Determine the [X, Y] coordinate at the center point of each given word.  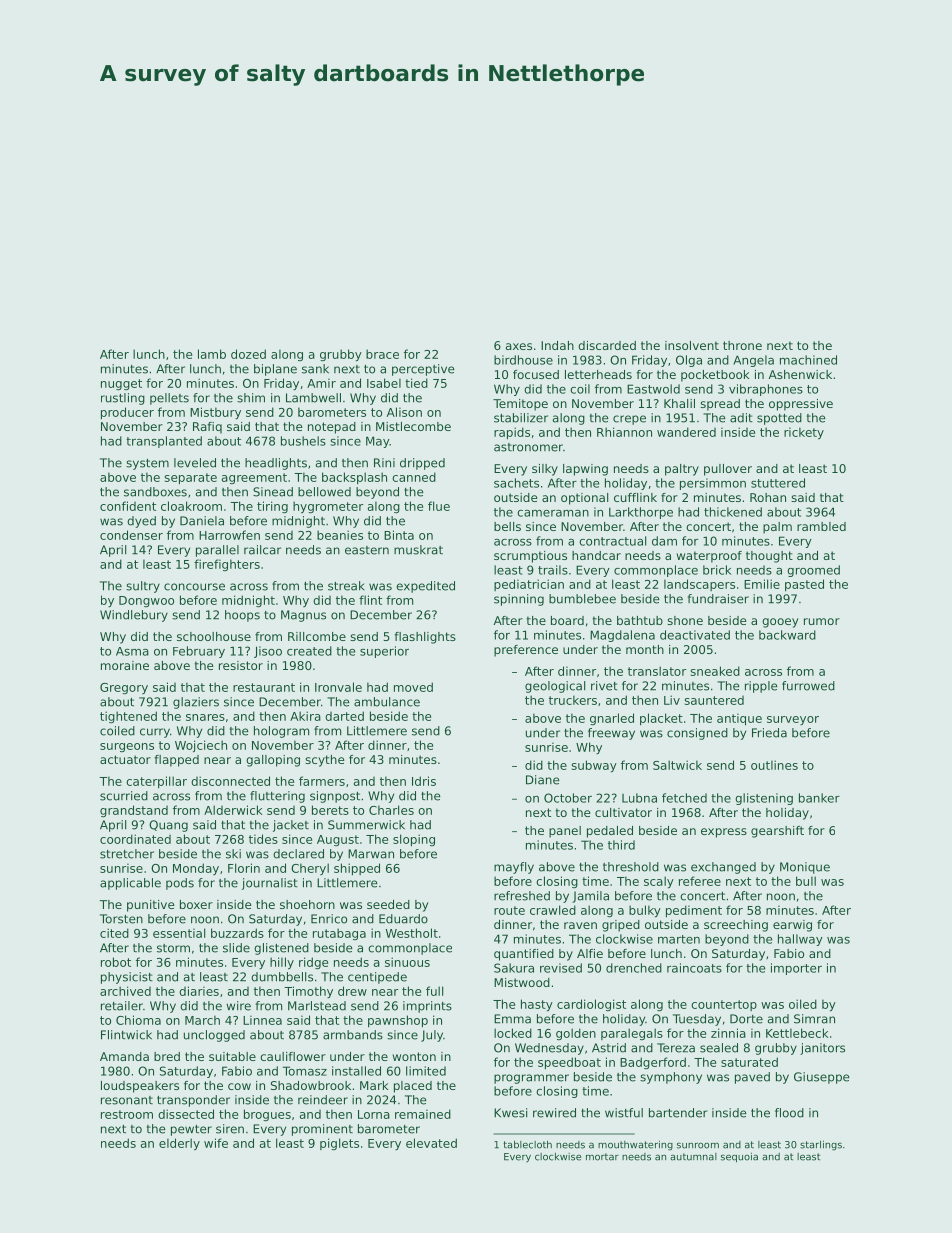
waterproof [709, 557]
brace [382, 354]
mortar [602, 1157]
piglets [339, 1144]
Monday [196, 869]
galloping [273, 761]
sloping [414, 840]
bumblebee [582, 599]
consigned [697, 734]
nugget [121, 384]
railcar [262, 550]
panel [565, 832]
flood [789, 1113]
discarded [607, 345]
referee [700, 881]
